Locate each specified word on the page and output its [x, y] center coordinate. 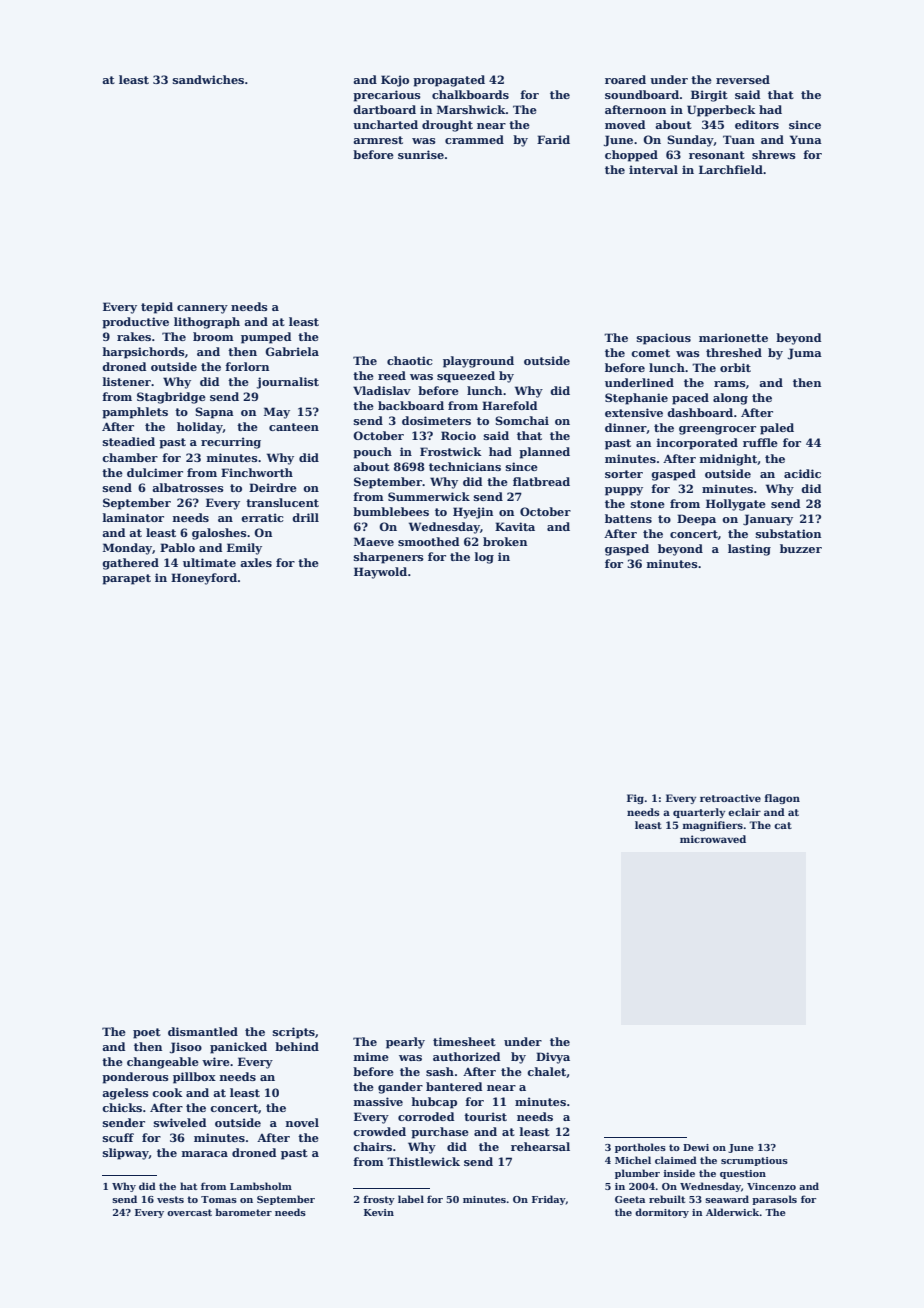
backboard [411, 405]
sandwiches [208, 79]
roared [625, 79]
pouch [372, 453]
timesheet [464, 1041]
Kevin [379, 1212]
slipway [126, 1154]
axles [256, 562]
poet [147, 1033]
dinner [626, 428]
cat [783, 825]
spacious [664, 339]
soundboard [642, 94]
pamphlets [135, 413]
